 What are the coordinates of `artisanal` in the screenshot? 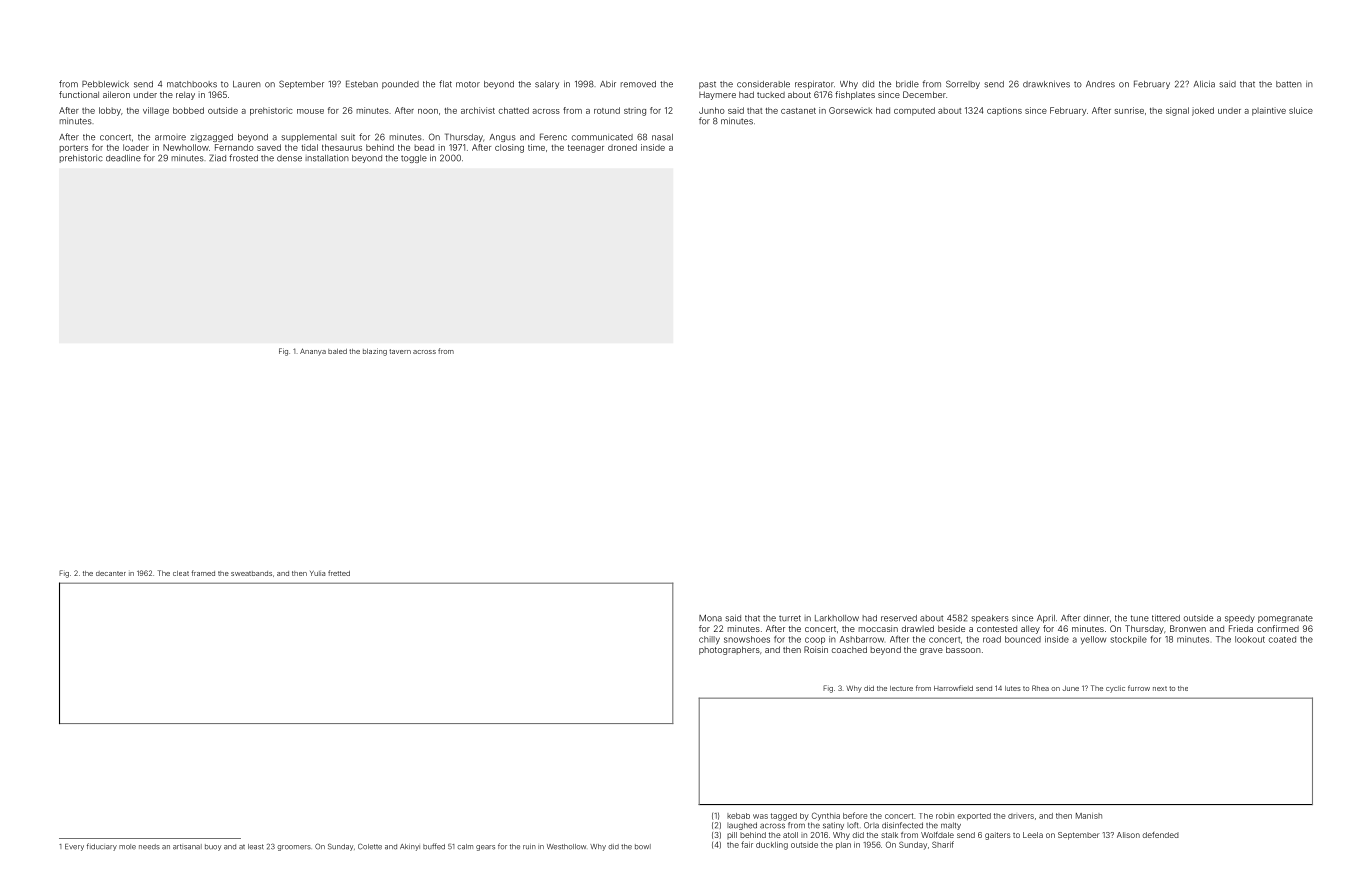 It's located at (187, 847).
